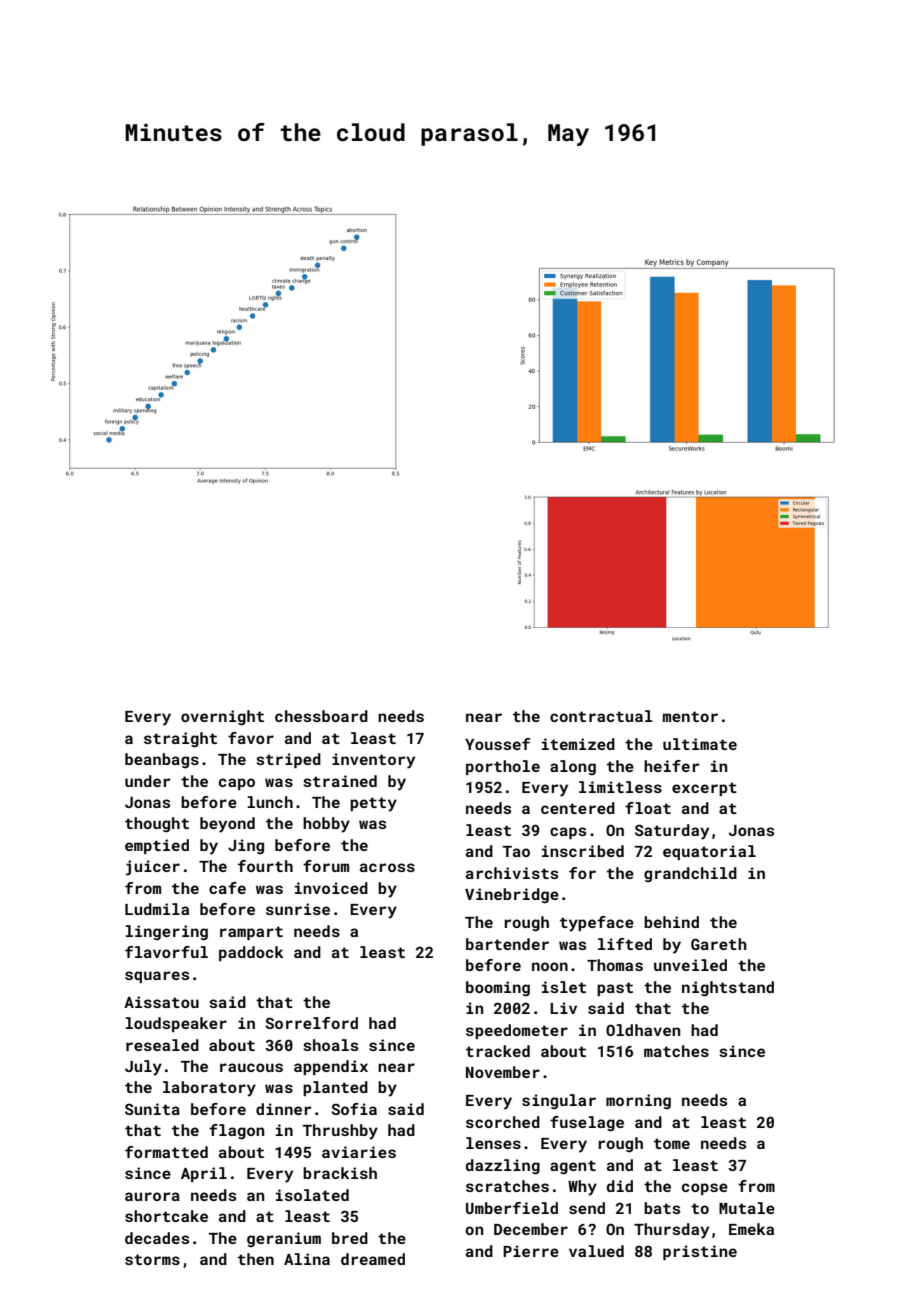 Image resolution: width=908 pixels, height=1316 pixels. I want to click on overnight, so click(222, 718).
